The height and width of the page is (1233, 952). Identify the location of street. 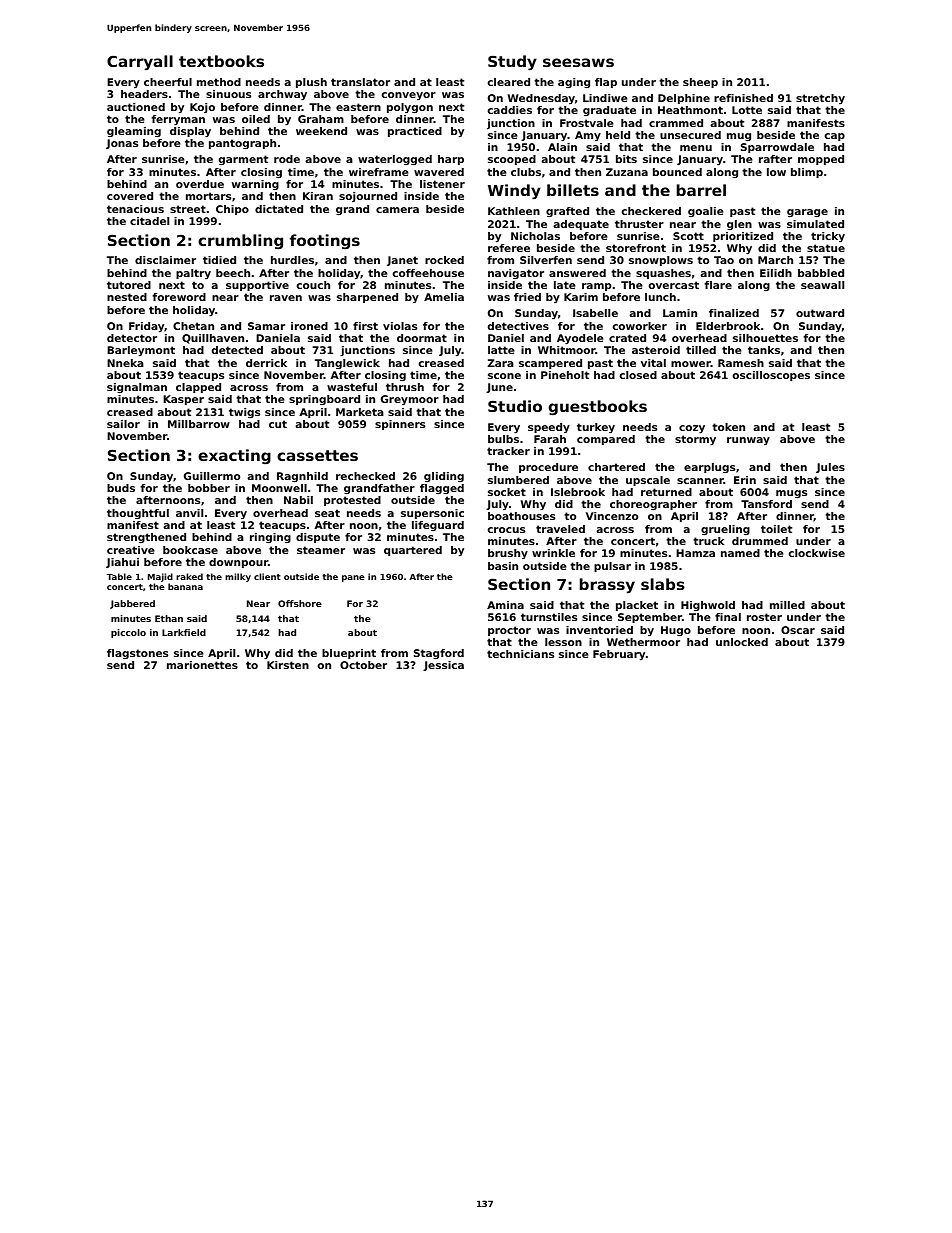
(188, 209).
